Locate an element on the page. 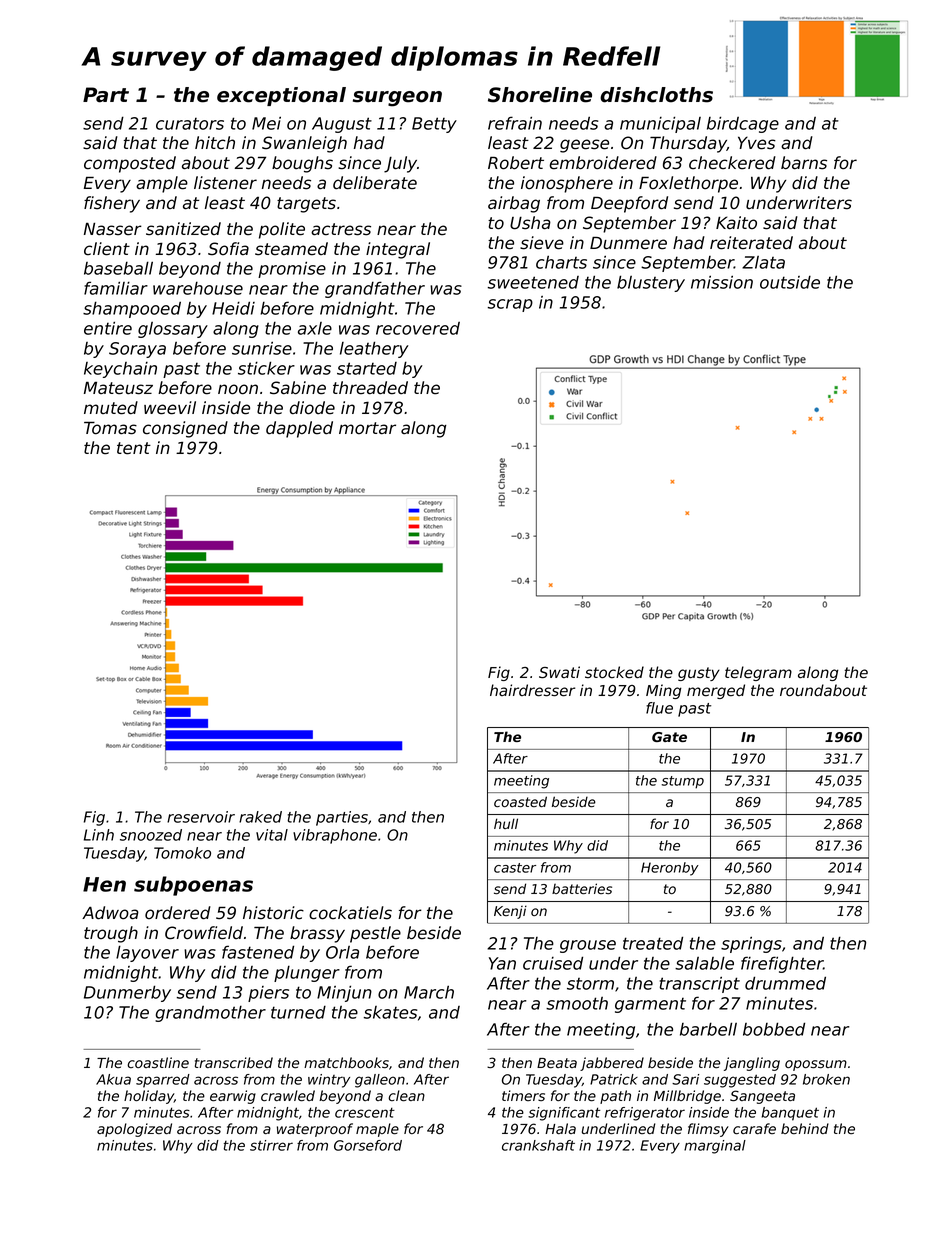 The width and height of the page is (952, 1233). noon is located at coordinates (238, 389).
